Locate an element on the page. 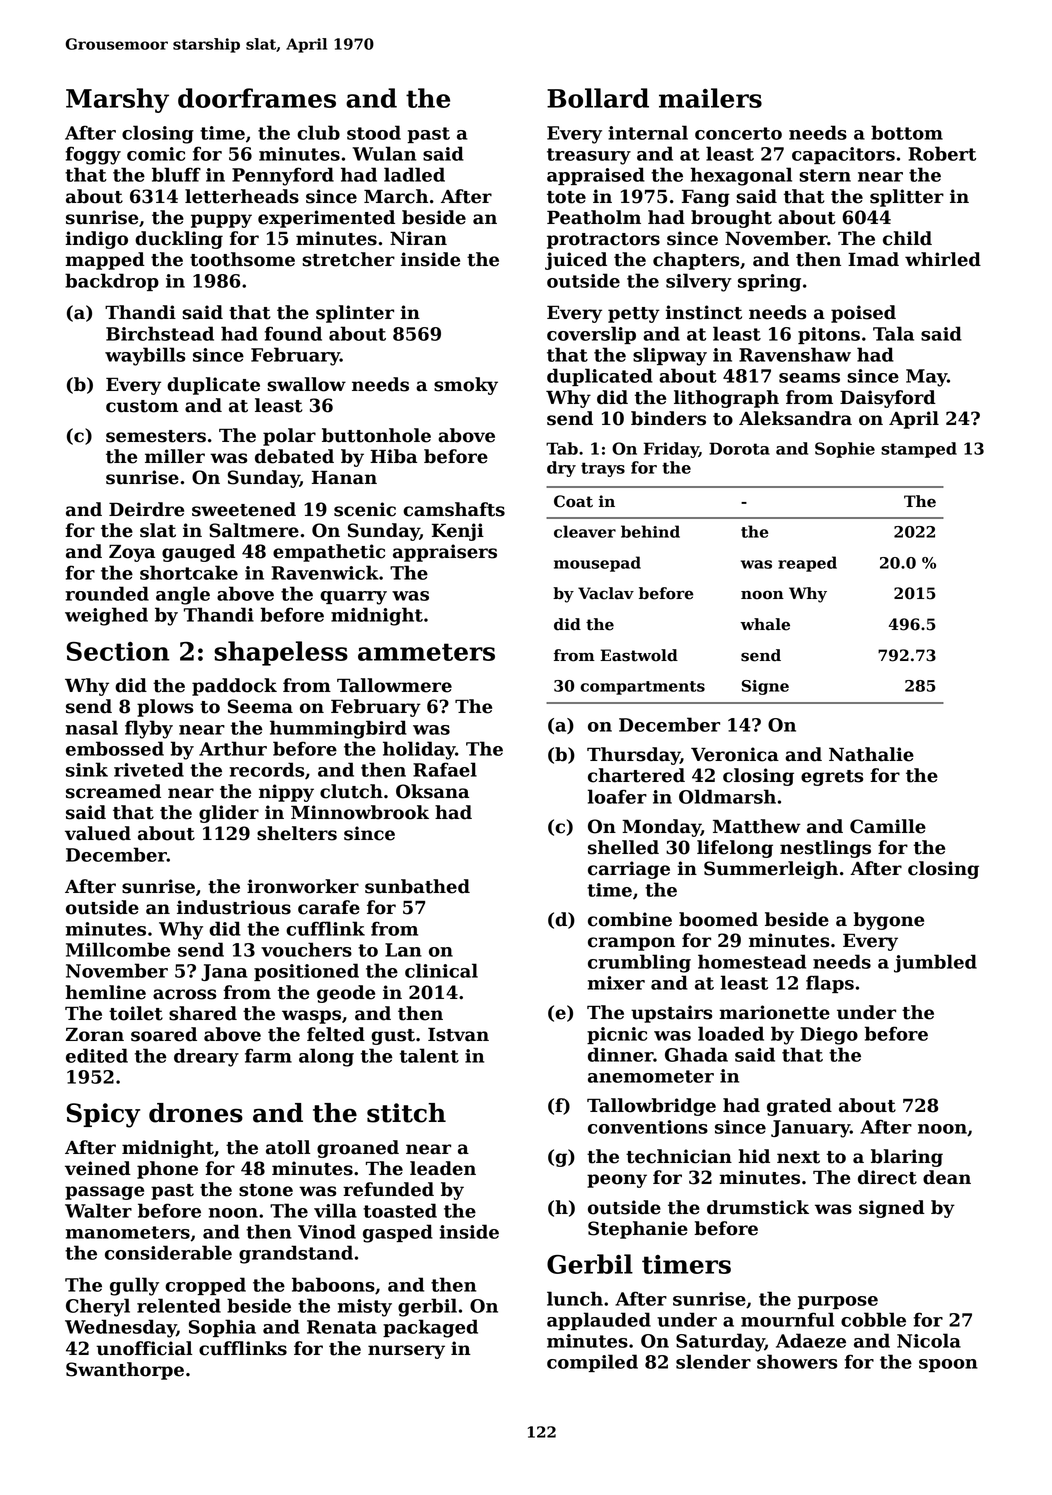  atoll is located at coordinates (288, 1147).
